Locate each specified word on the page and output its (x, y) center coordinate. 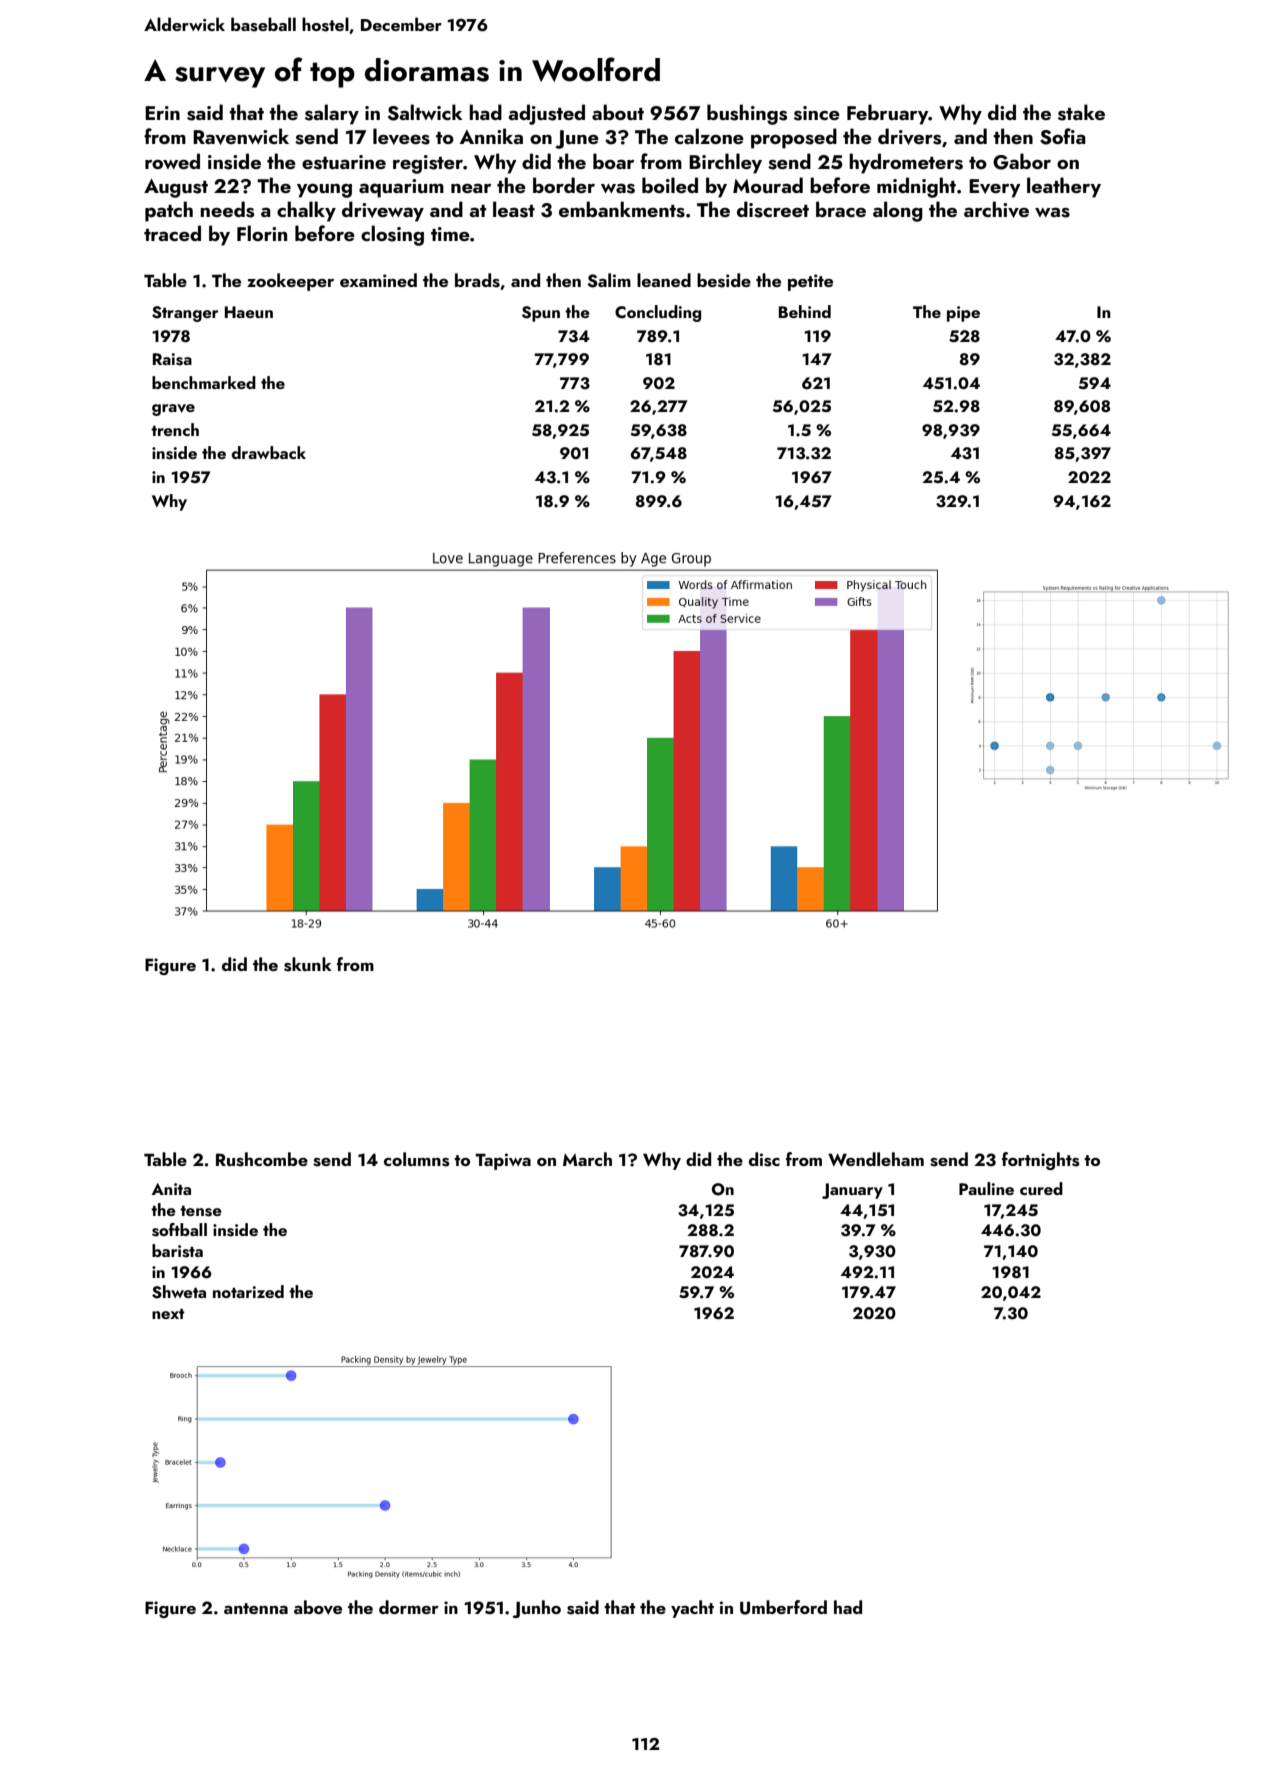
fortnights (1041, 1161)
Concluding (658, 313)
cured (1041, 1188)
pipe (963, 314)
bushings (747, 114)
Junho (537, 1609)
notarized (248, 1291)
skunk (308, 964)
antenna (256, 1608)
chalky (306, 211)
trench (175, 429)
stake (1081, 112)
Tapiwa (503, 1161)
